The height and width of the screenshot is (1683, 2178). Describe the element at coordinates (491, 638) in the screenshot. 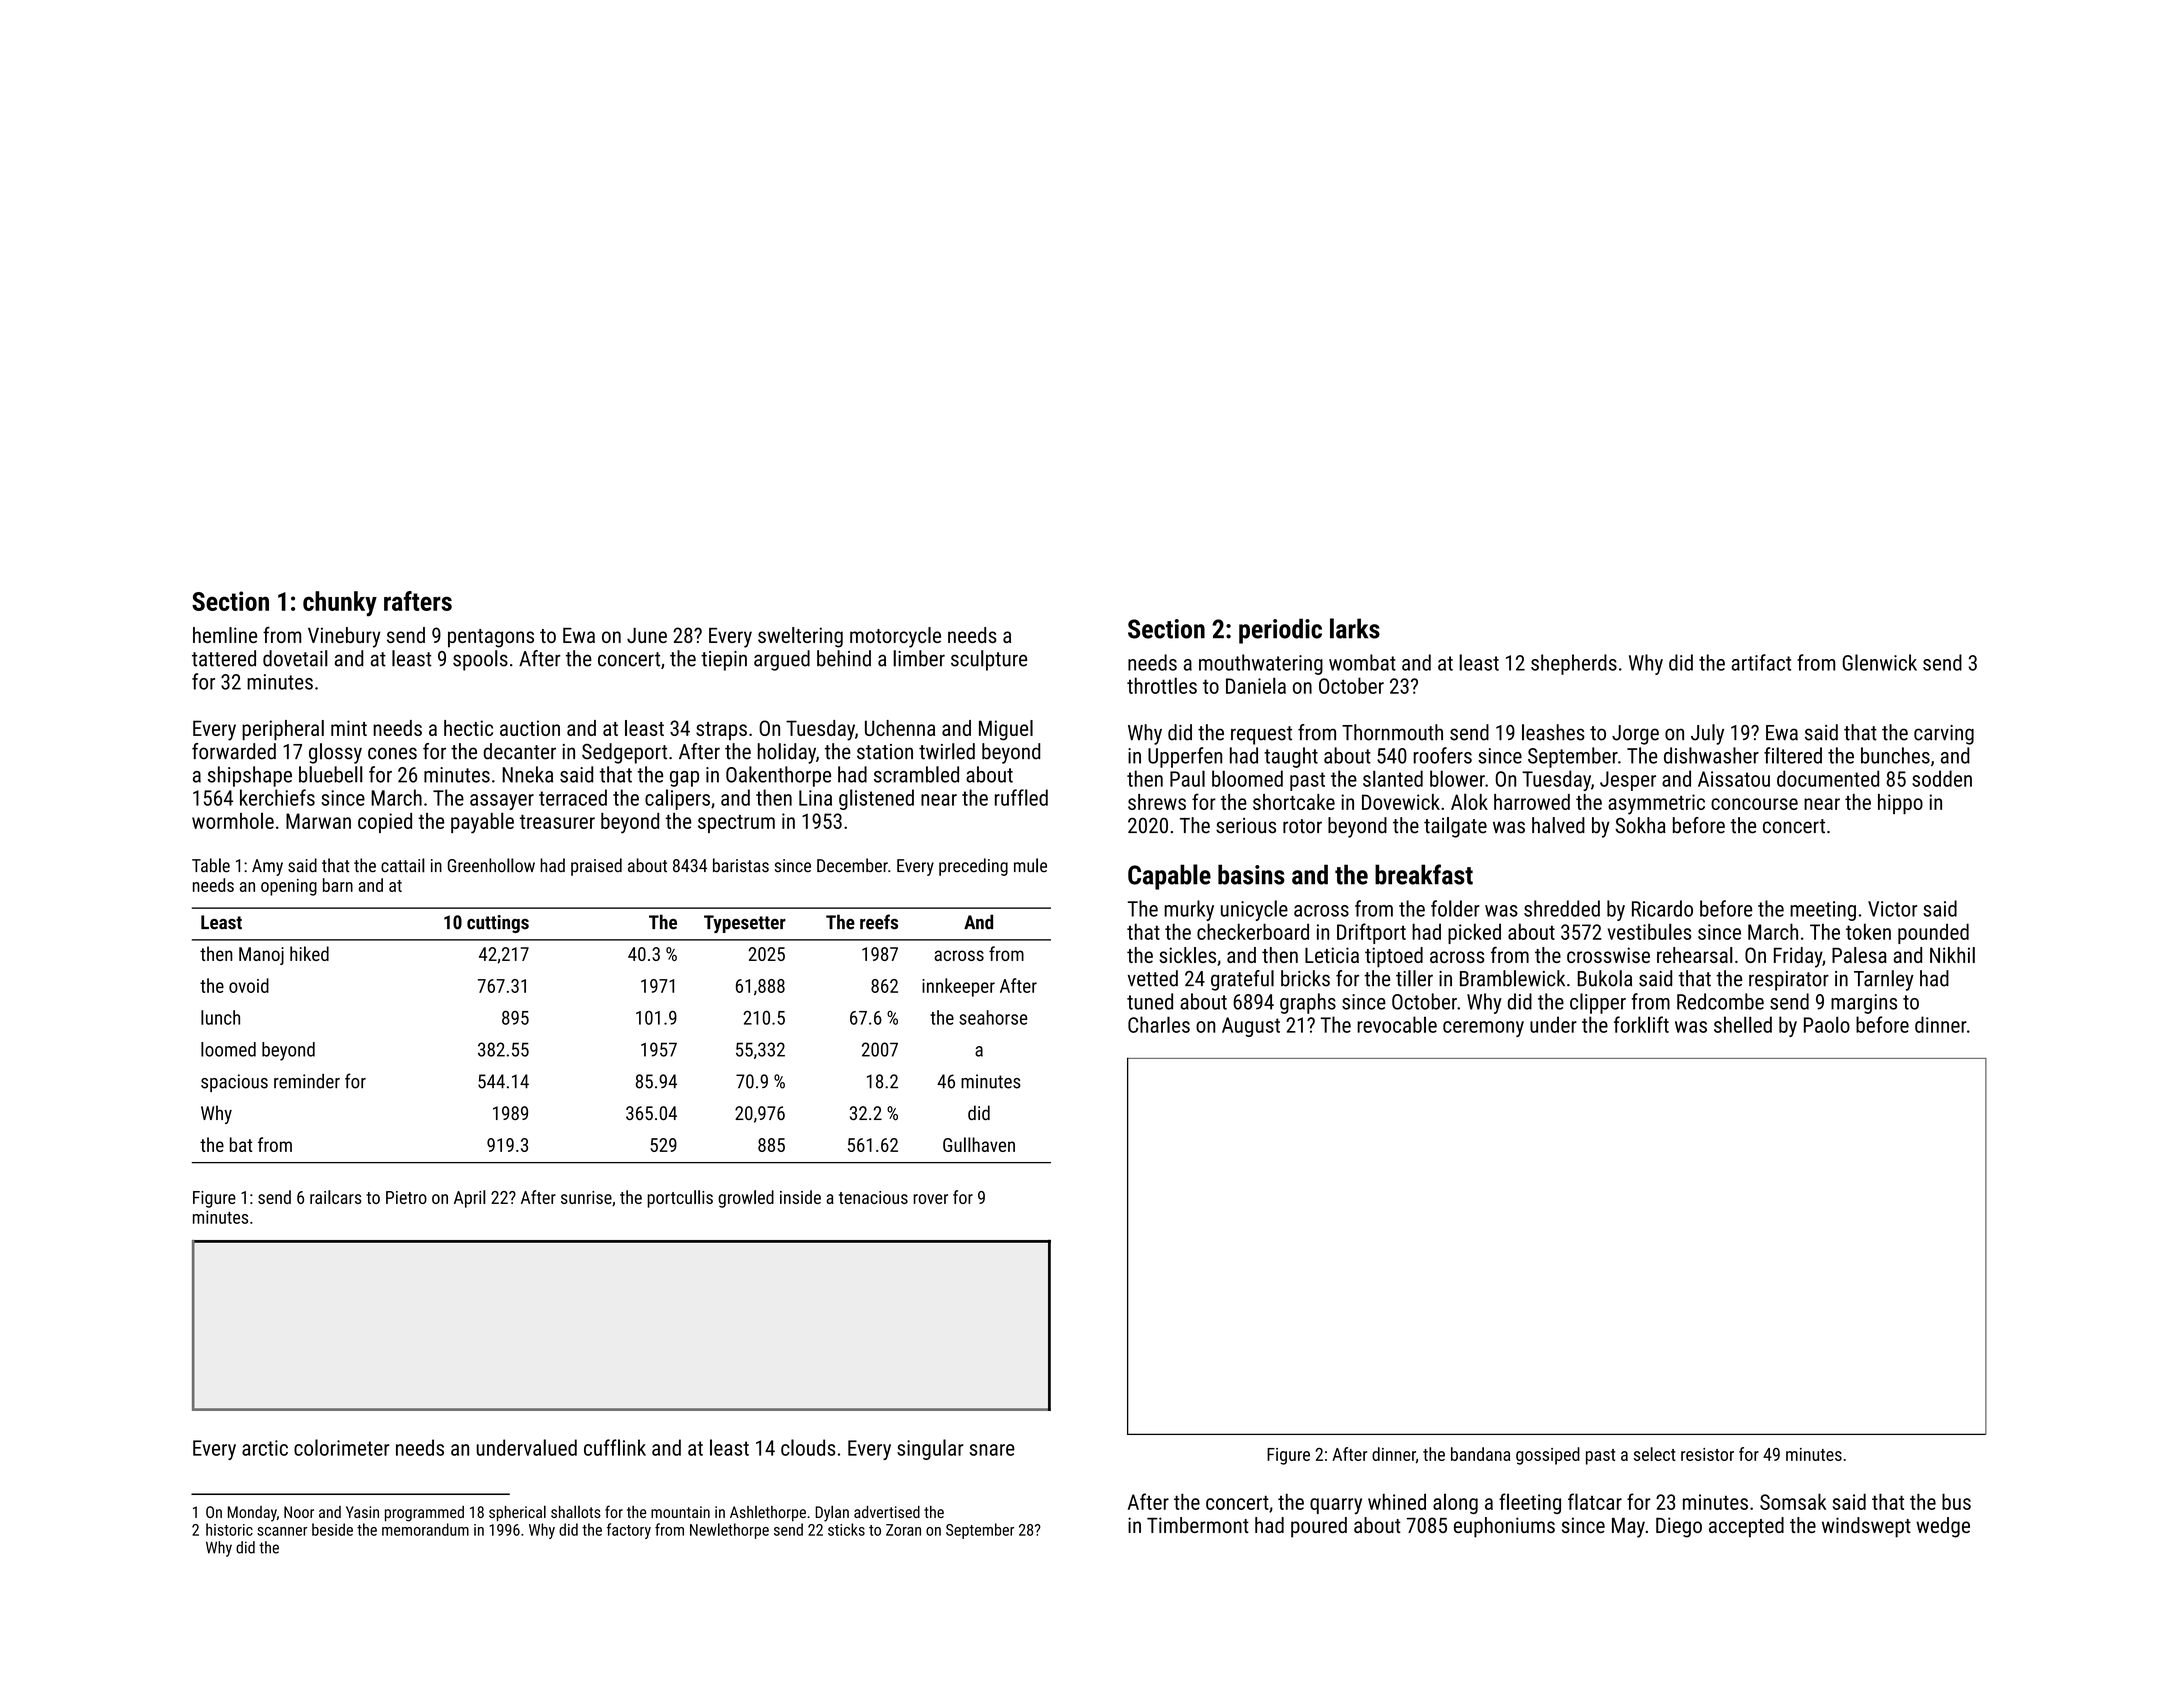

I see `pentagons` at that location.
